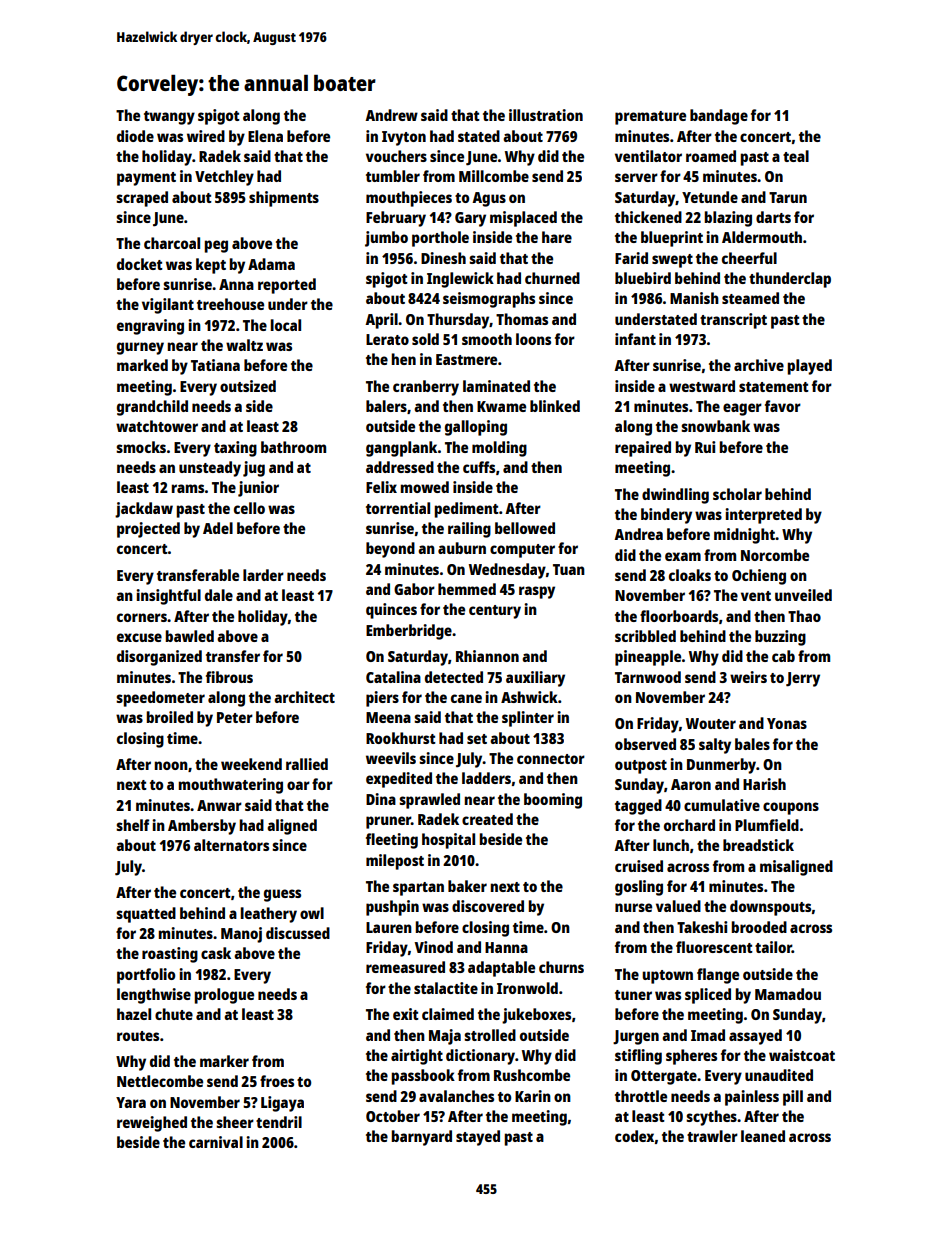 This page has height=1233, width=952. I want to click on scholar, so click(737, 494).
